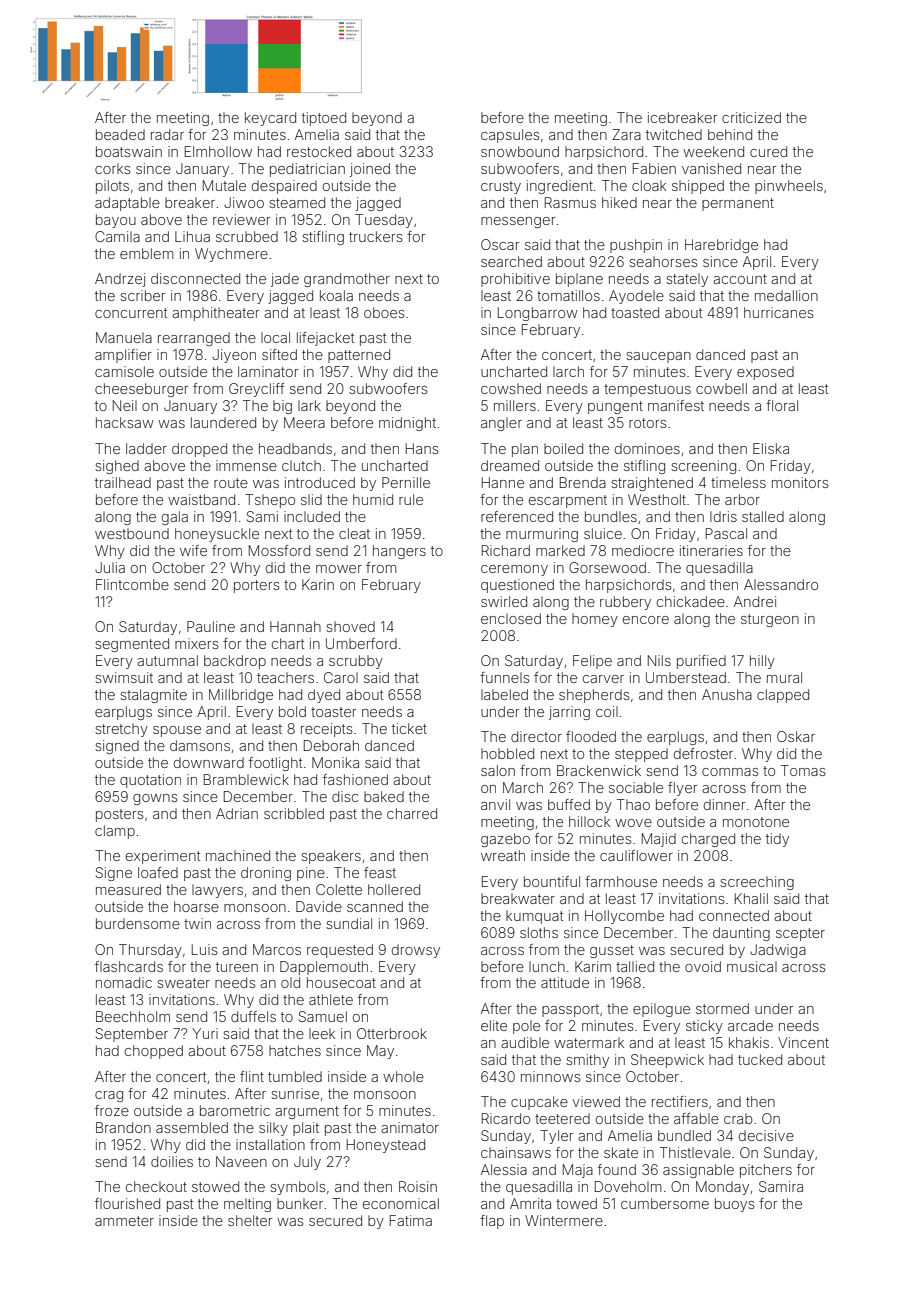 This screenshot has height=1308, width=924. I want to click on coil, so click(607, 711).
